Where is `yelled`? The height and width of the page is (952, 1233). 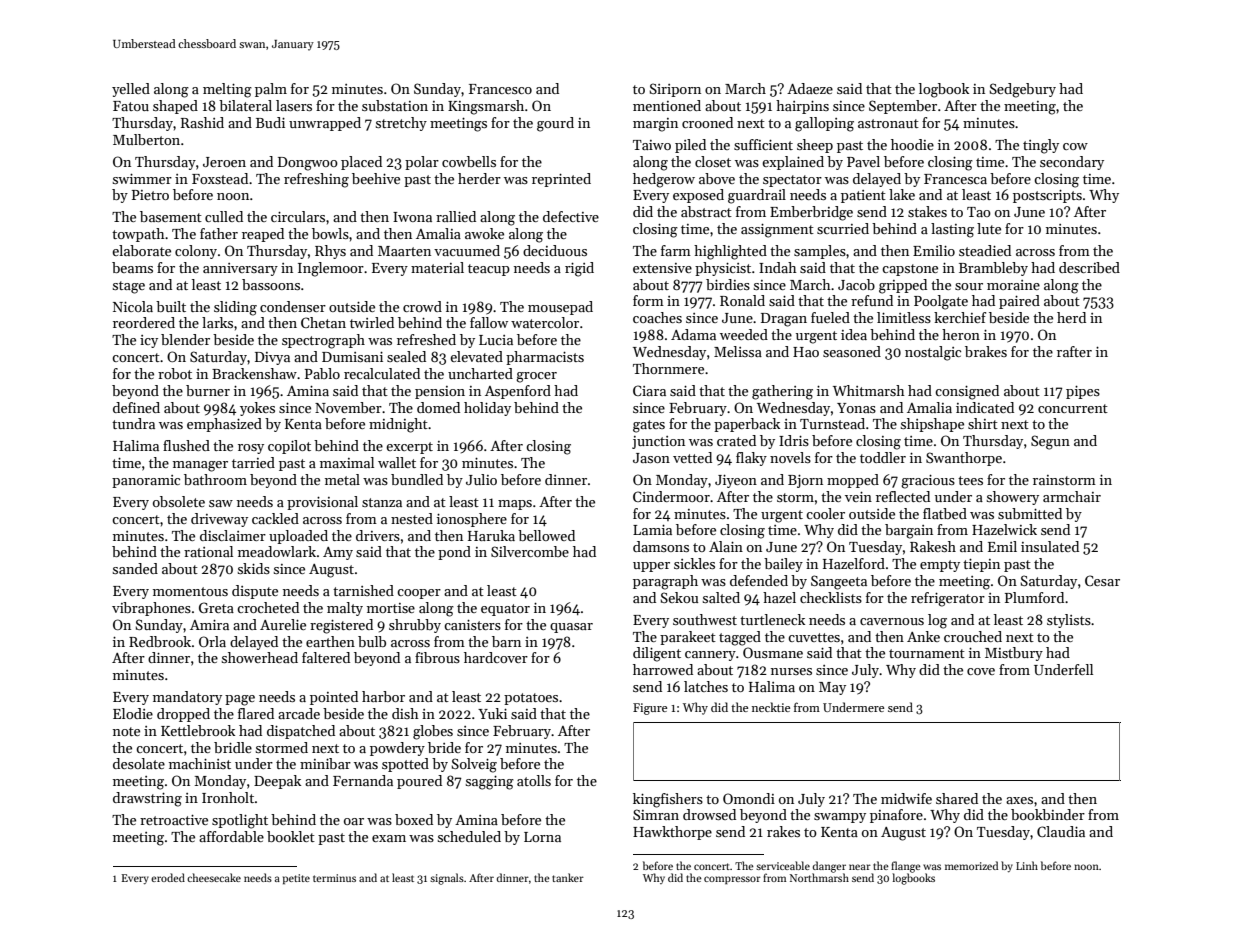
yelled is located at coordinates (131, 90).
